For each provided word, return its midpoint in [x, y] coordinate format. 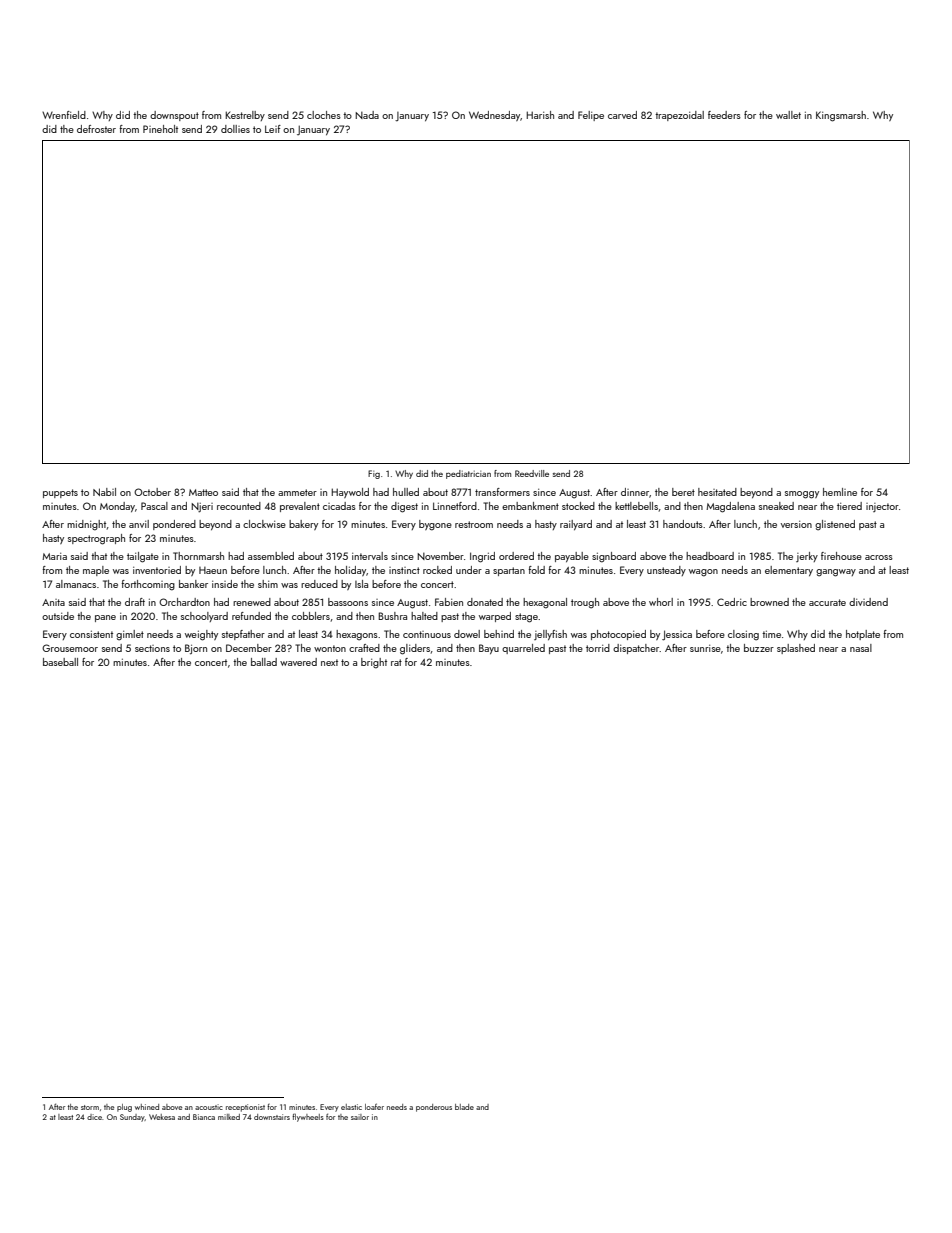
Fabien [449, 602]
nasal [861, 648]
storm [90, 1107]
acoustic [209, 1107]
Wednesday [495, 116]
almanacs [76, 584]
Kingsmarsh [841, 116]
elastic [351, 1107]
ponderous [434, 1108]
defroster [96, 129]
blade [464, 1107]
